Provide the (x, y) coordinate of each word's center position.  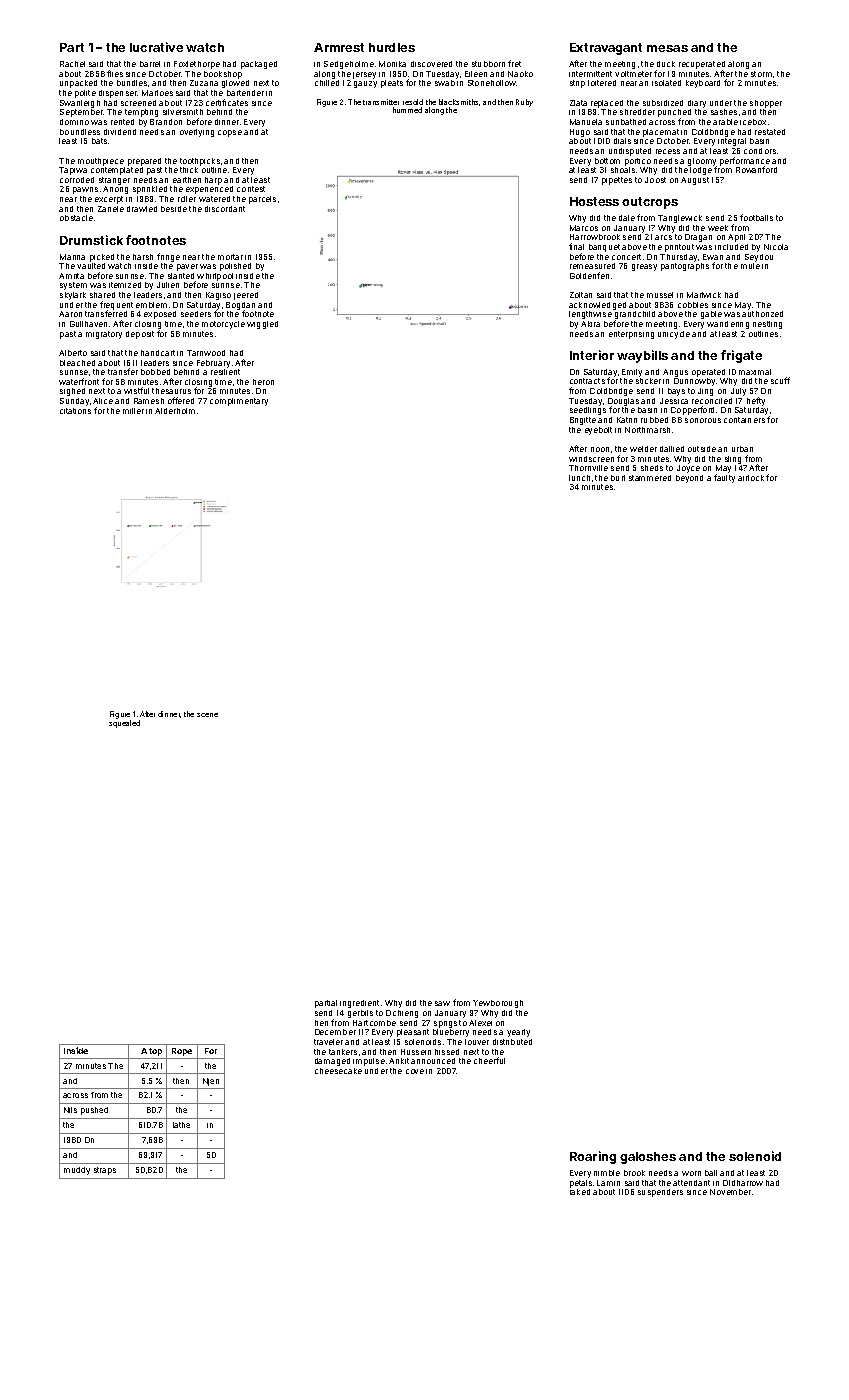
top (155, 1052)
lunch (579, 478)
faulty (724, 478)
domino (74, 122)
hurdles (392, 47)
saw (442, 1003)
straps (105, 1171)
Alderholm (175, 411)
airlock (751, 478)
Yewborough (498, 1004)
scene (207, 715)
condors (760, 151)
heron (263, 382)
